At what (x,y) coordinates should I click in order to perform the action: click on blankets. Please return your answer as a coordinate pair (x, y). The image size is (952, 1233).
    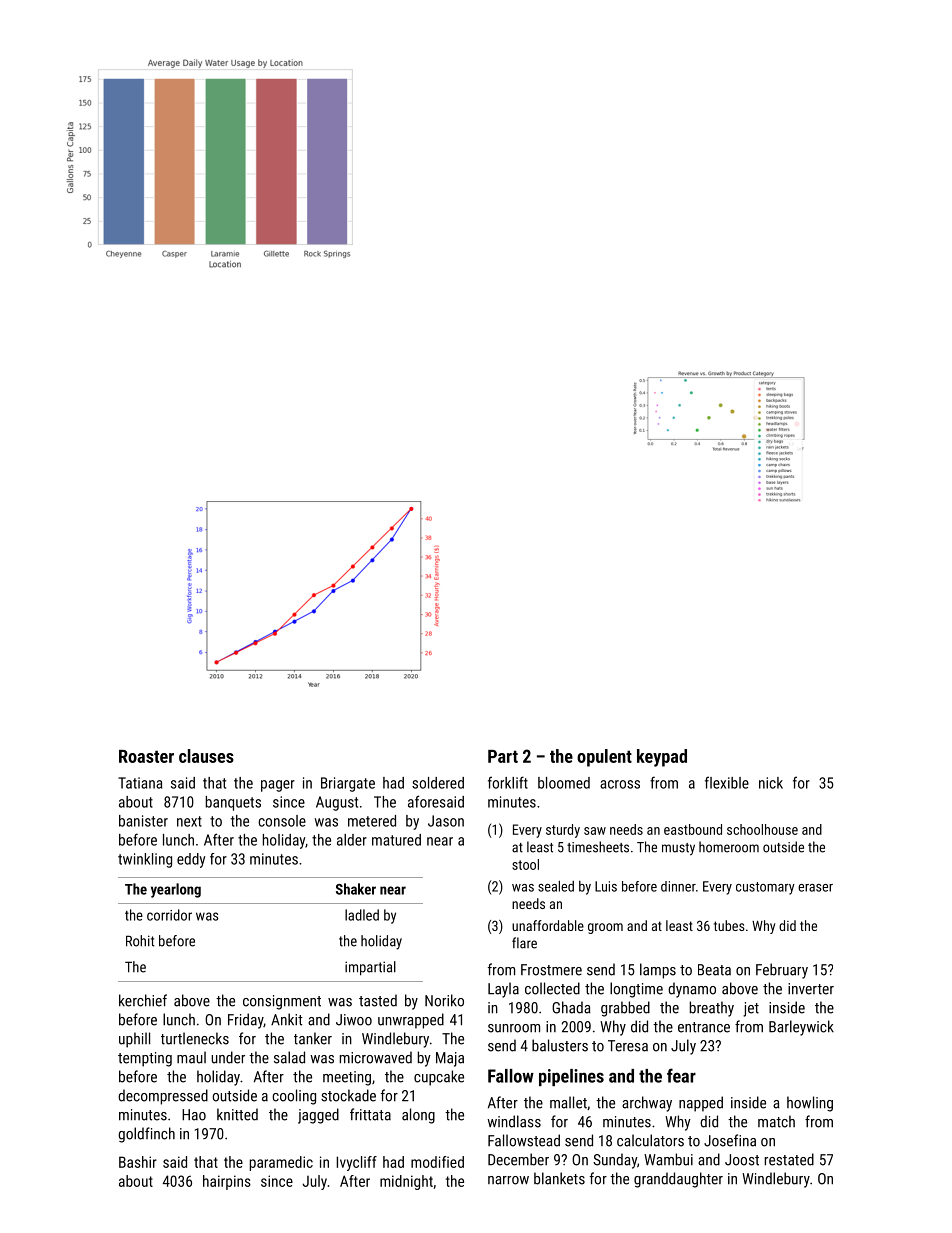
    Looking at the image, I should click on (559, 1178).
